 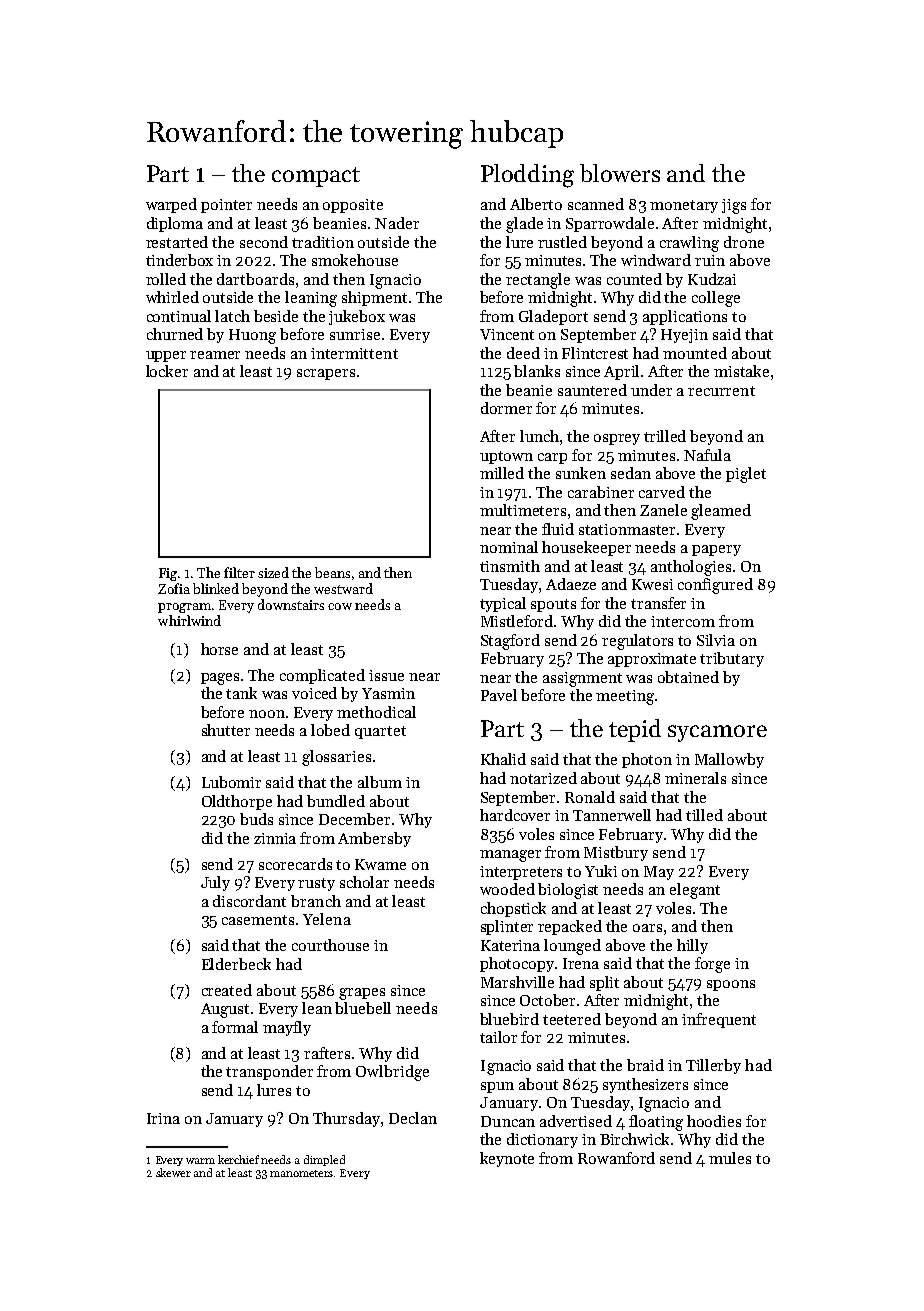 What do you see at coordinates (510, 945) in the screenshot?
I see `Katerina` at bounding box center [510, 945].
